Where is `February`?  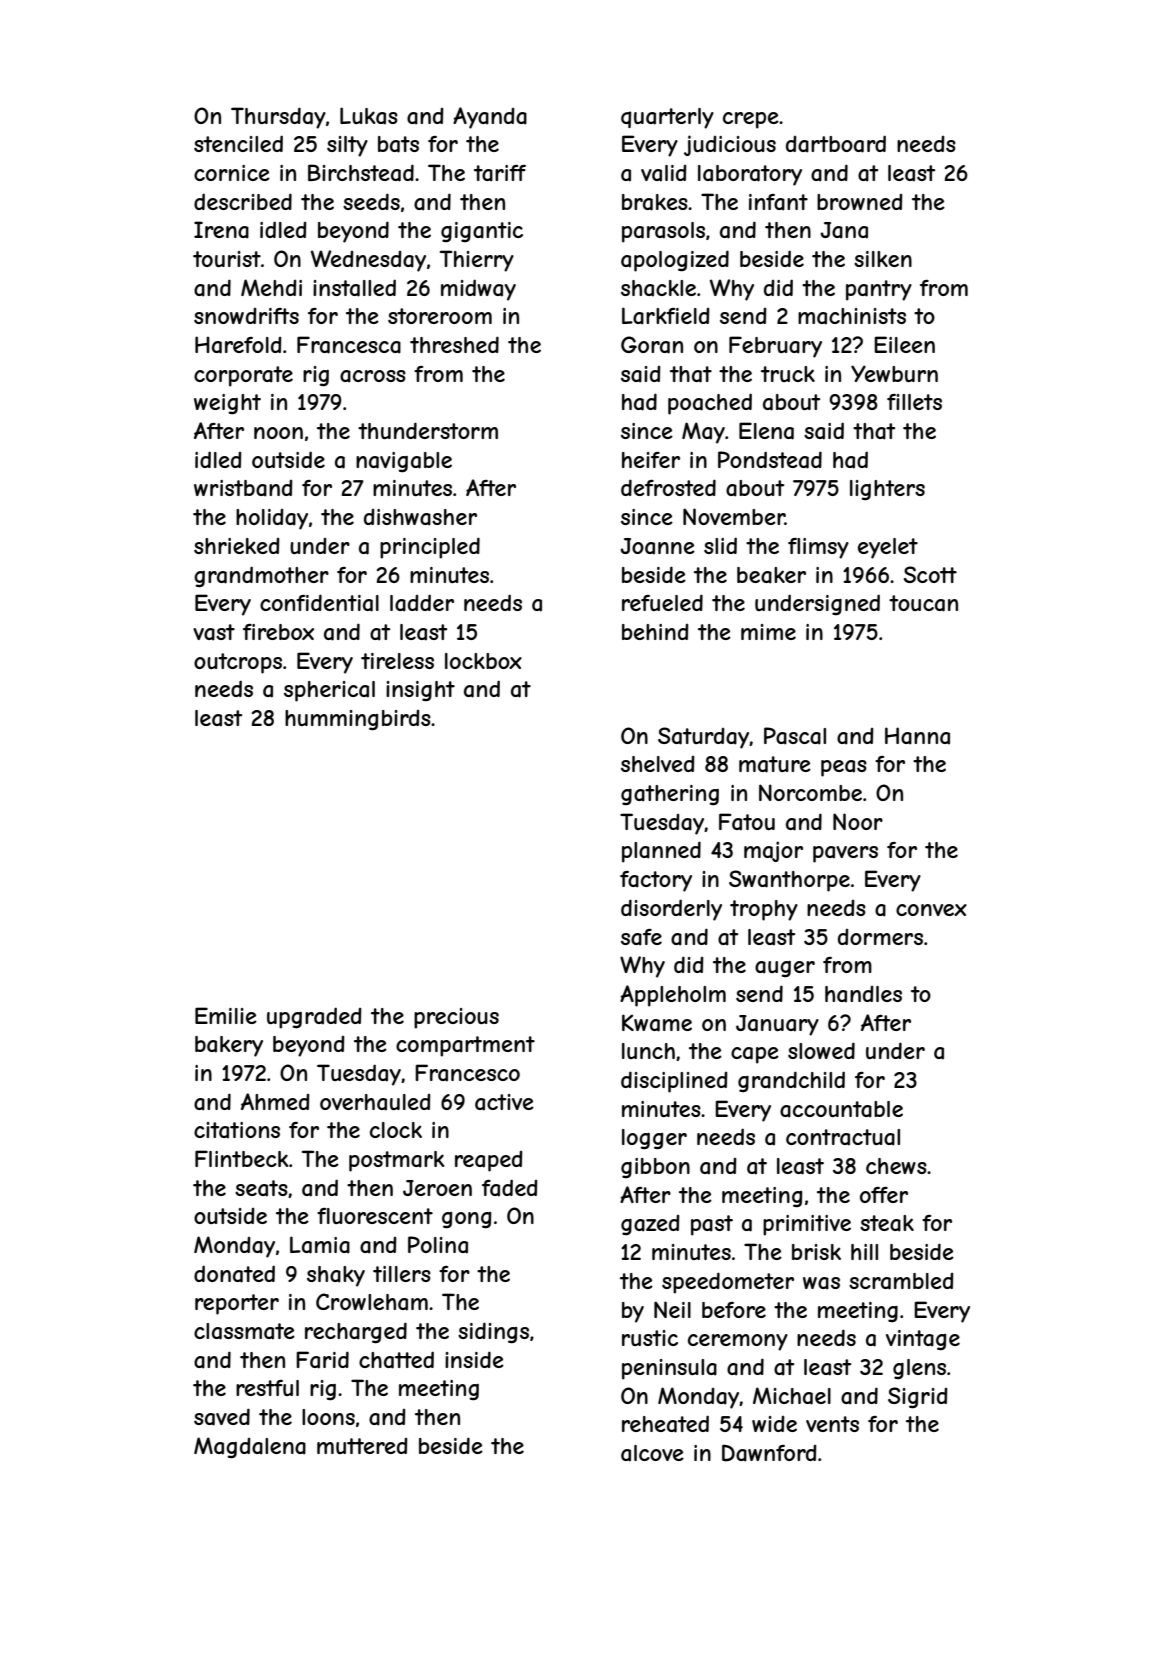
February is located at coordinates (775, 347).
